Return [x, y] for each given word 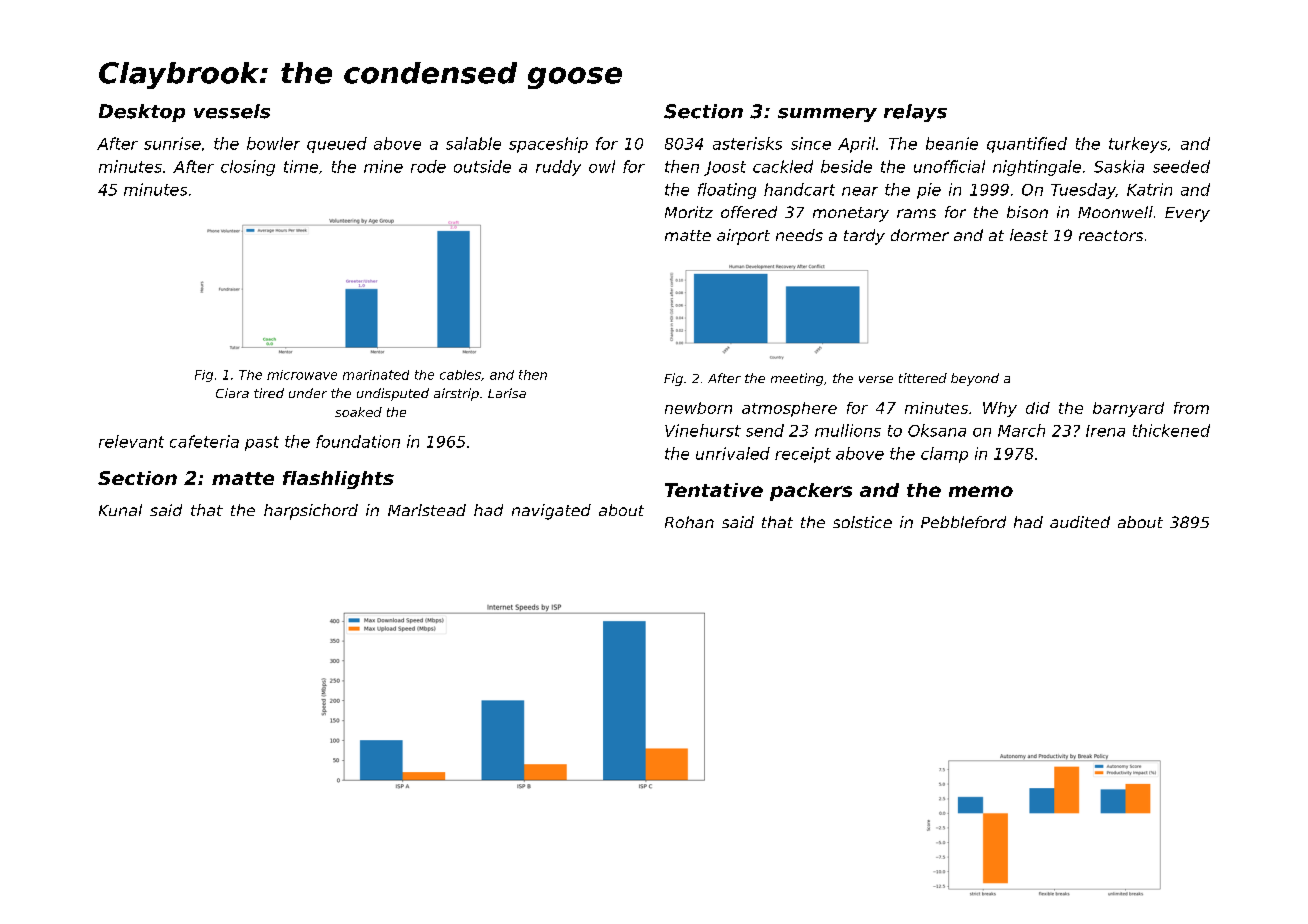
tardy [864, 237]
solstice [862, 522]
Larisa [507, 393]
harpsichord [311, 512]
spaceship [548, 145]
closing [248, 168]
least [1029, 235]
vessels [232, 111]
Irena [1105, 431]
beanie [952, 143]
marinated [376, 375]
